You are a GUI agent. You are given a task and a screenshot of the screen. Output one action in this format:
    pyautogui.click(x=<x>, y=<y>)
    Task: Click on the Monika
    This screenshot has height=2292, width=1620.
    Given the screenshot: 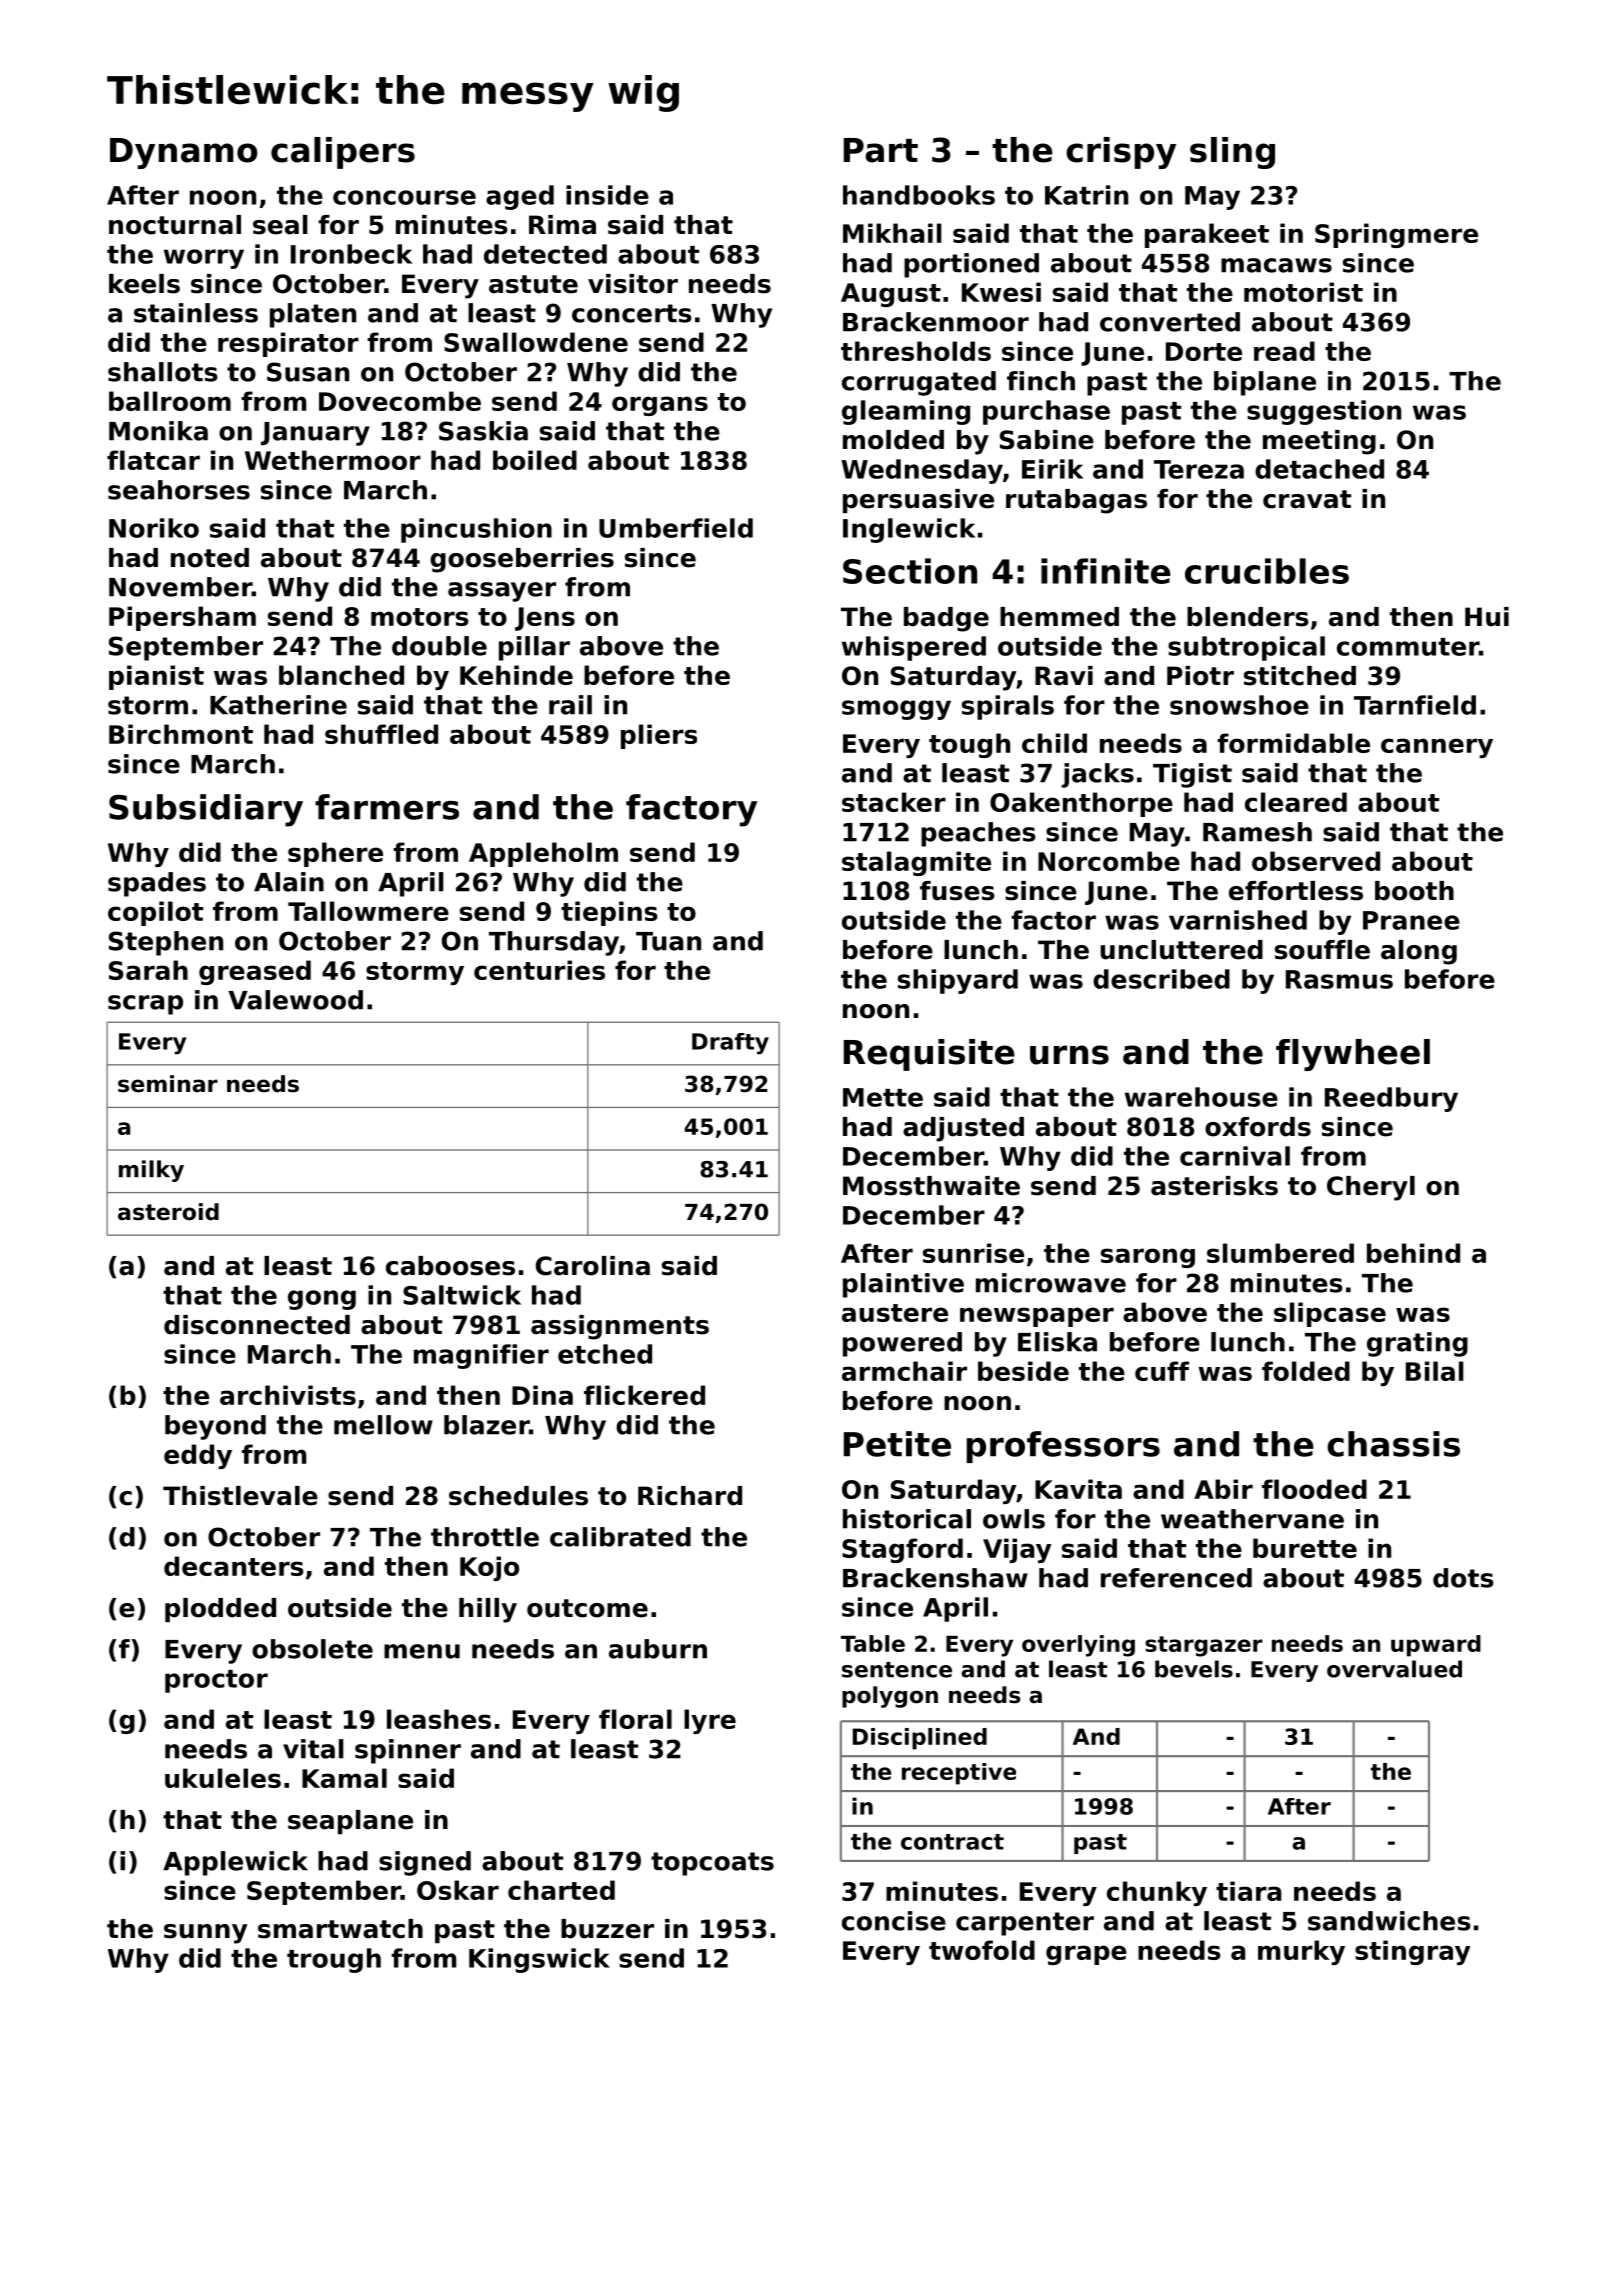 What is the action you would take?
    pyautogui.click(x=158, y=431)
